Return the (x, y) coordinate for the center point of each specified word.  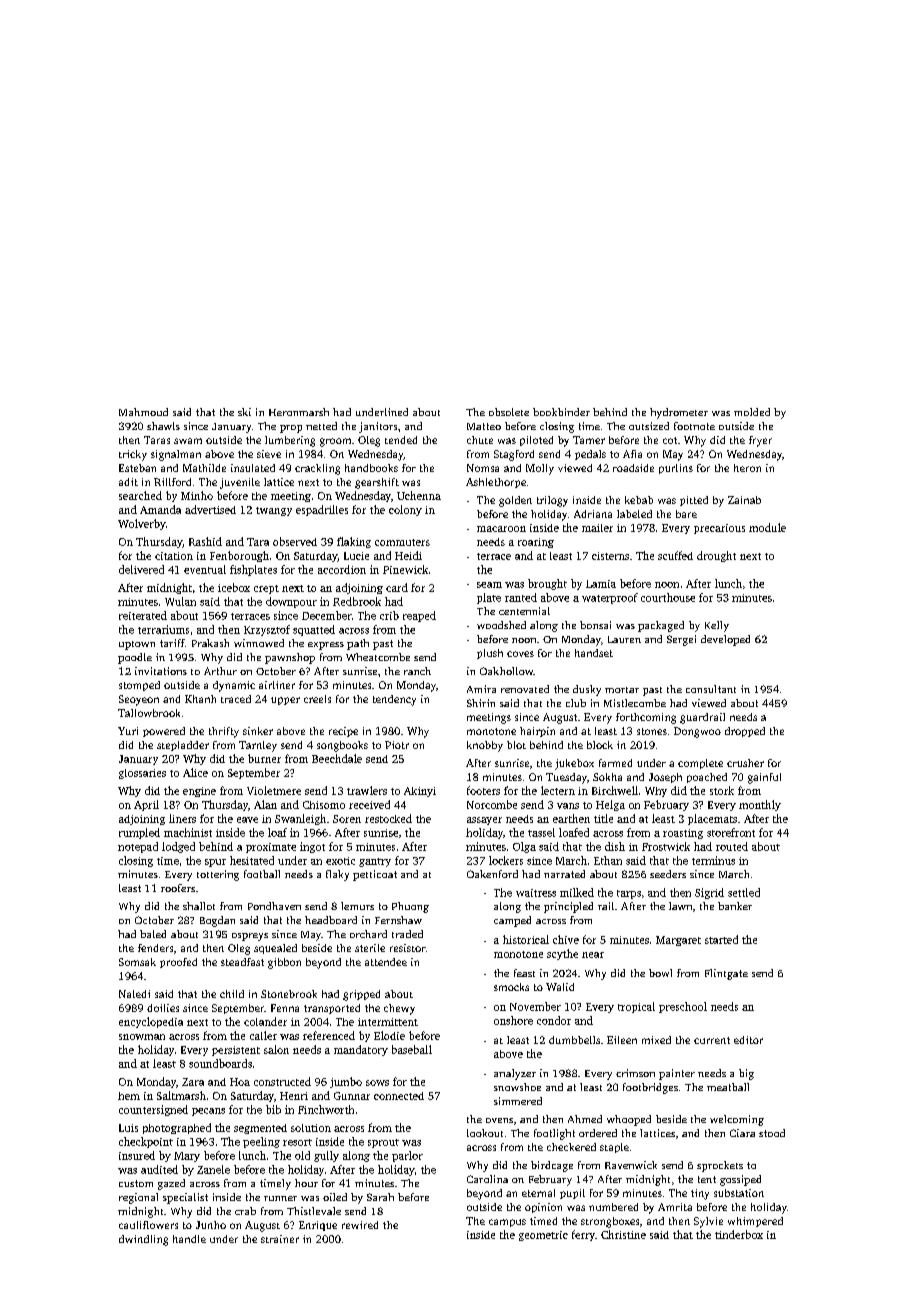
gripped (361, 995)
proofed (178, 963)
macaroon (501, 529)
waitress (536, 893)
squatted (314, 630)
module (767, 527)
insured (137, 1155)
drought (716, 556)
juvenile (240, 483)
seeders (668, 874)
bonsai (595, 625)
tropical (636, 1007)
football (262, 874)
